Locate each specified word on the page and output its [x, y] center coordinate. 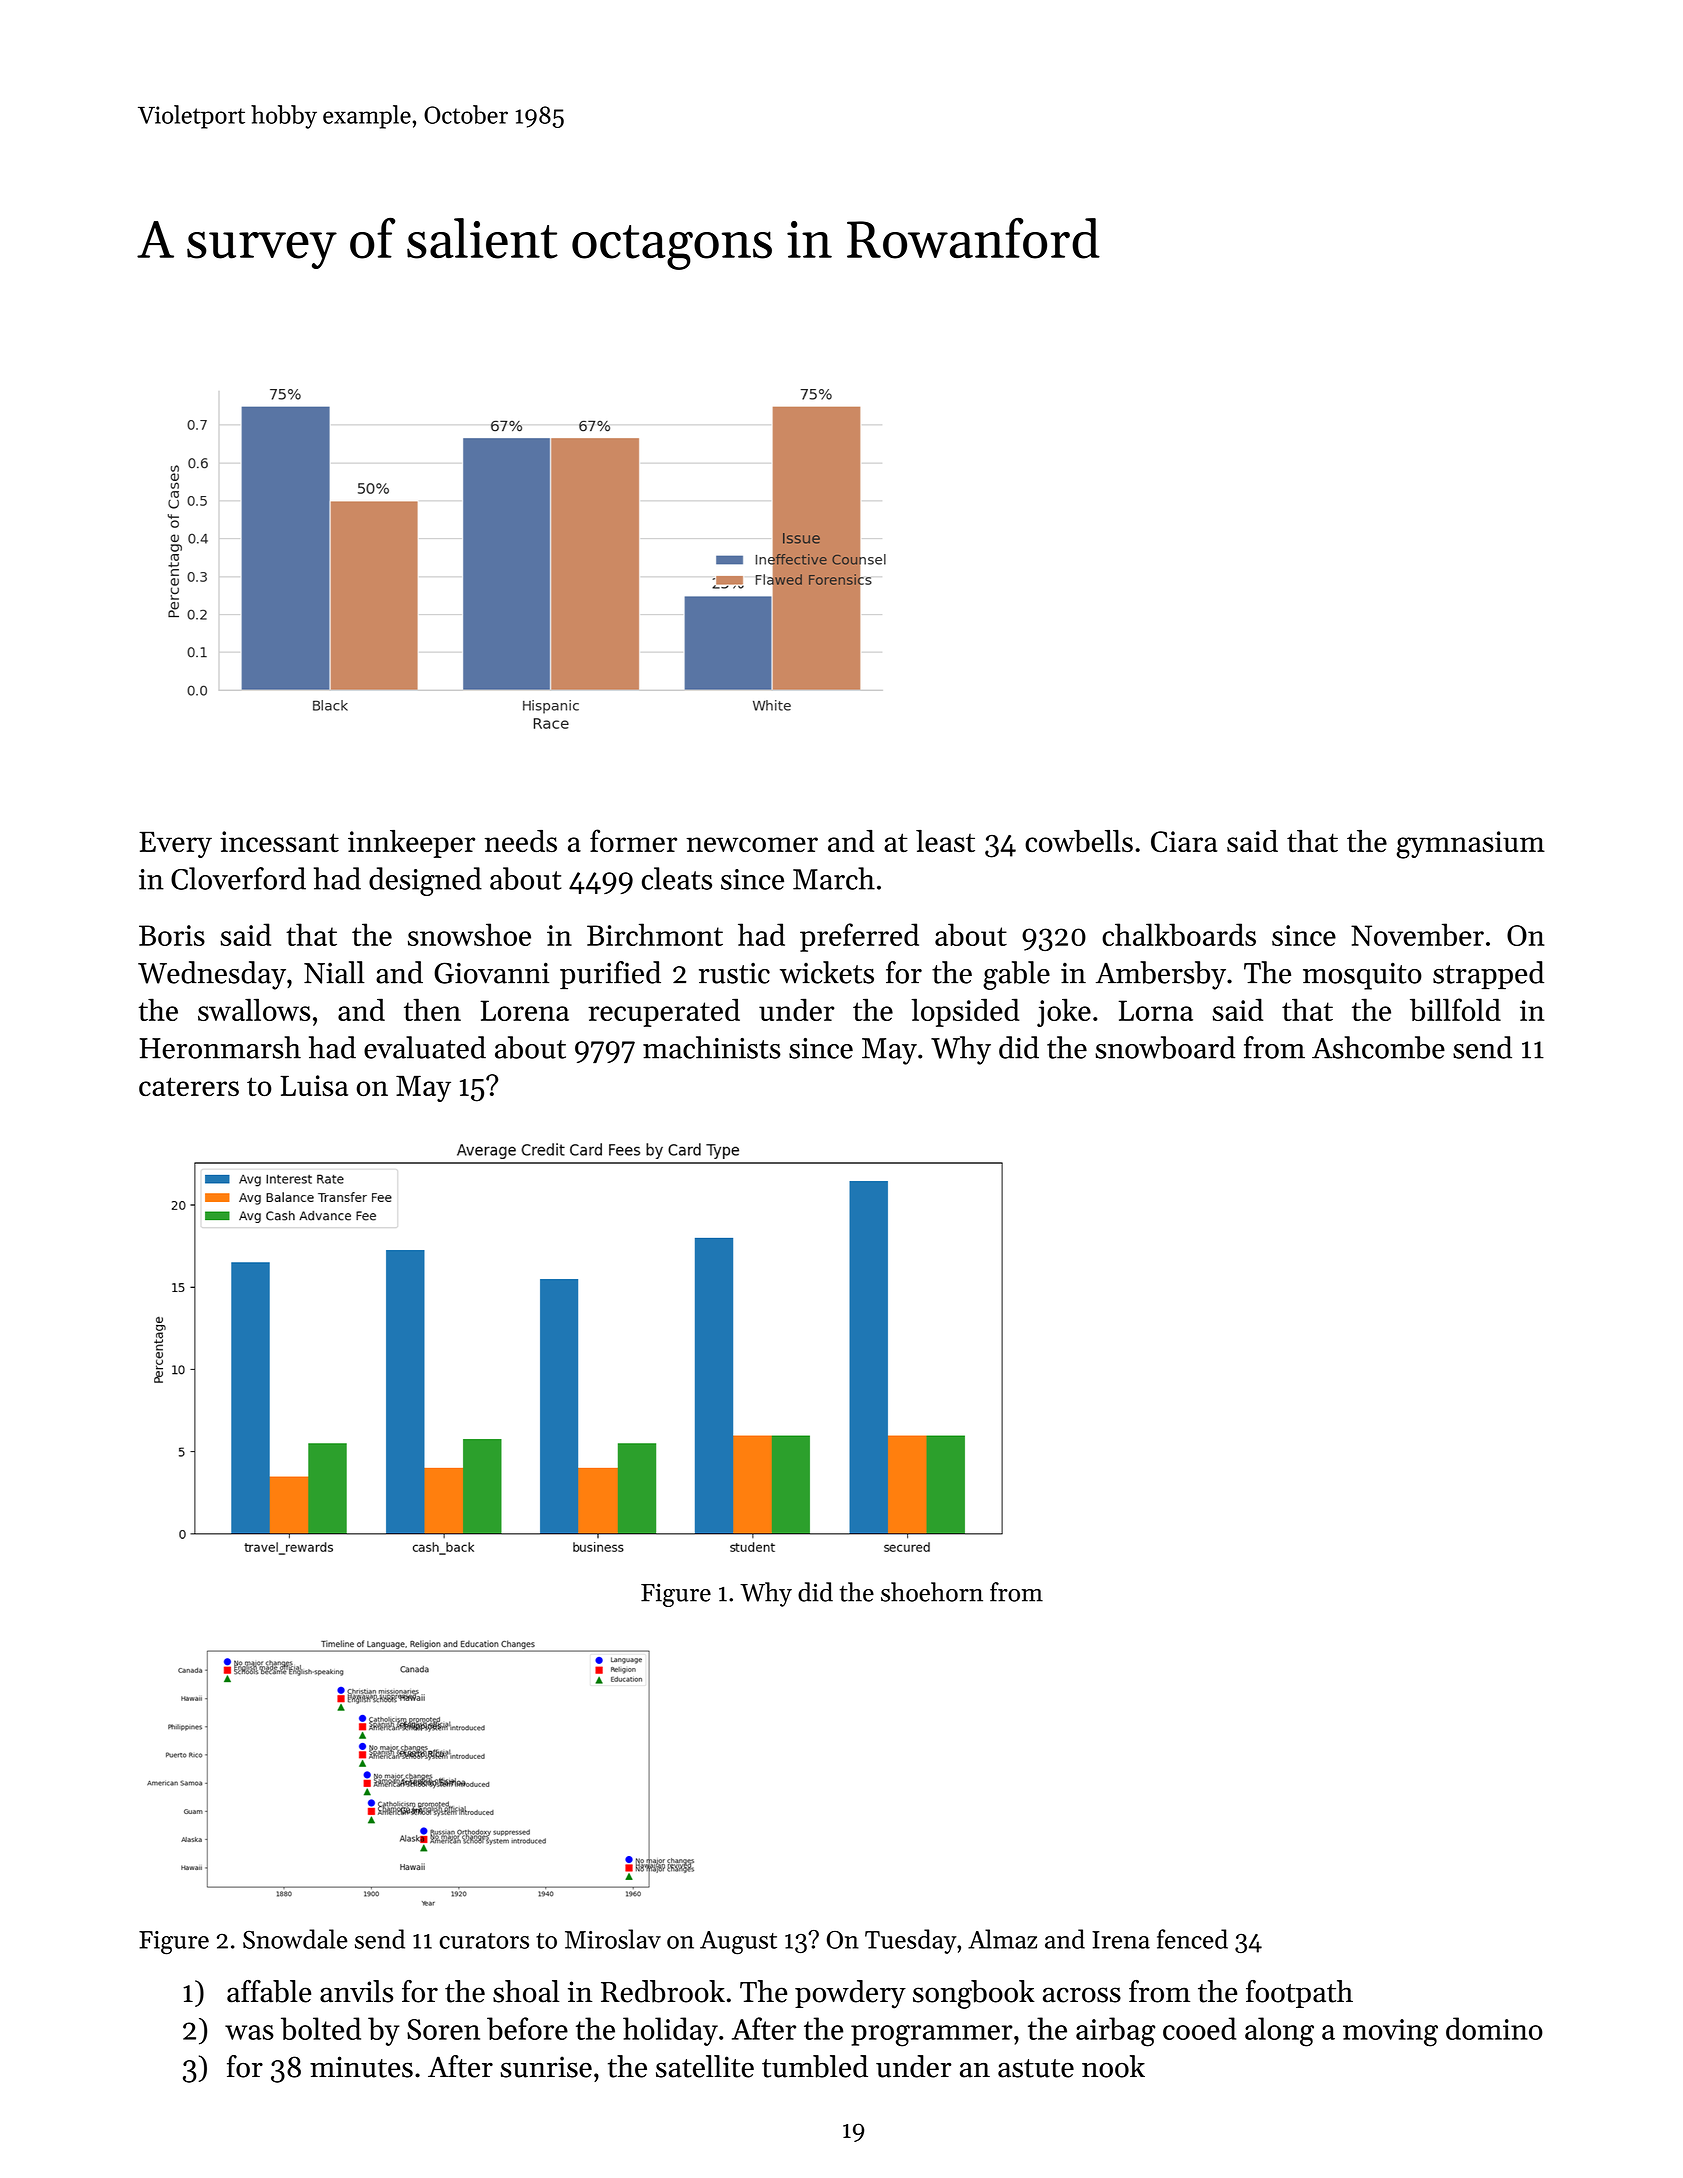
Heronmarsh [220, 1047]
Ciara [1184, 841]
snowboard [1165, 1047]
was [249, 2032]
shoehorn [932, 1592]
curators [484, 1941]
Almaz [1002, 1939]
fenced [1192, 1939]
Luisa [314, 1085]
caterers [189, 1086]
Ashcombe [1378, 1047]
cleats [677, 878]
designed [425, 881]
